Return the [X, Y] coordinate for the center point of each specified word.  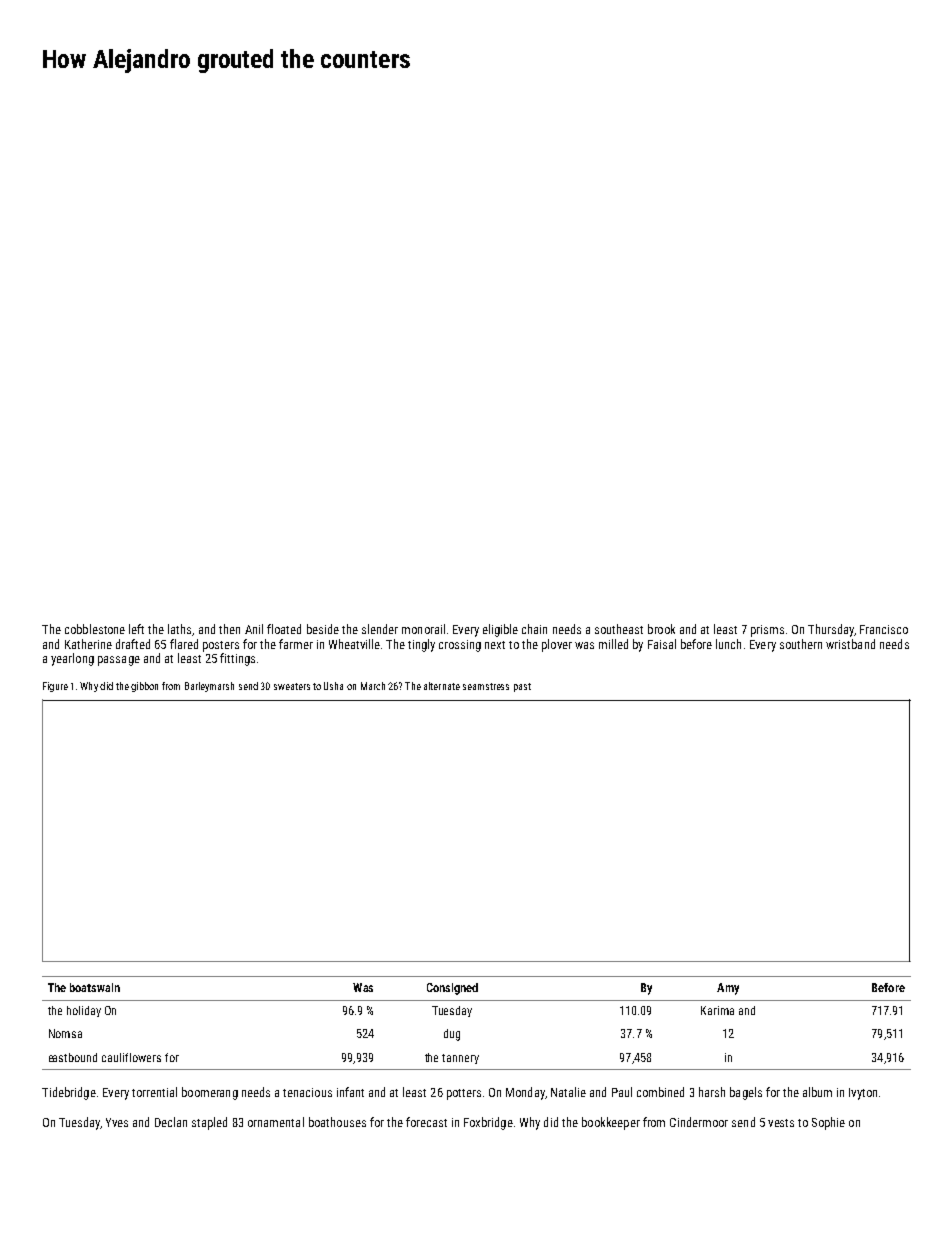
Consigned [452, 989]
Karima [717, 1010]
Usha [333, 686]
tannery [460, 1059]
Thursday [831, 630]
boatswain [95, 987]
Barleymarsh [209, 687]
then [229, 629]
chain [534, 629]
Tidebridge [69, 1093]
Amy [728, 989]
